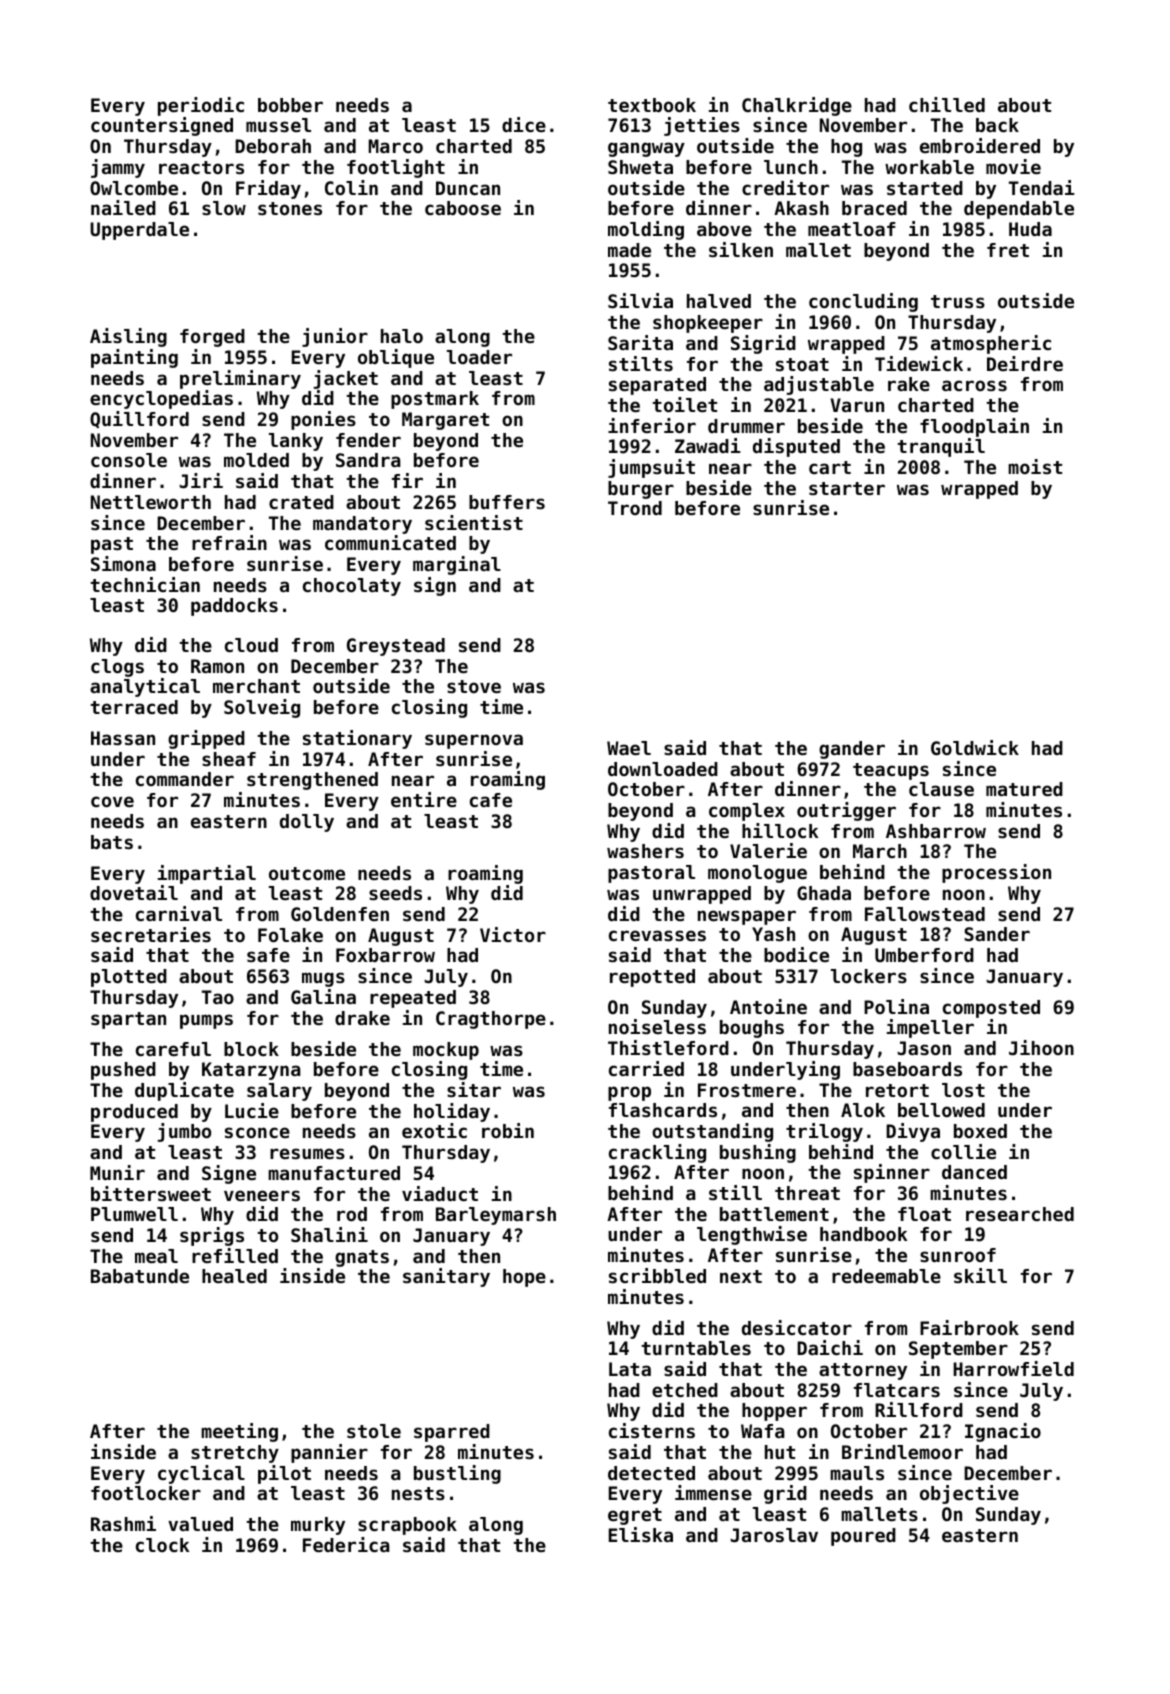  What do you see at coordinates (629, 1093) in the screenshot?
I see `prop` at bounding box center [629, 1093].
